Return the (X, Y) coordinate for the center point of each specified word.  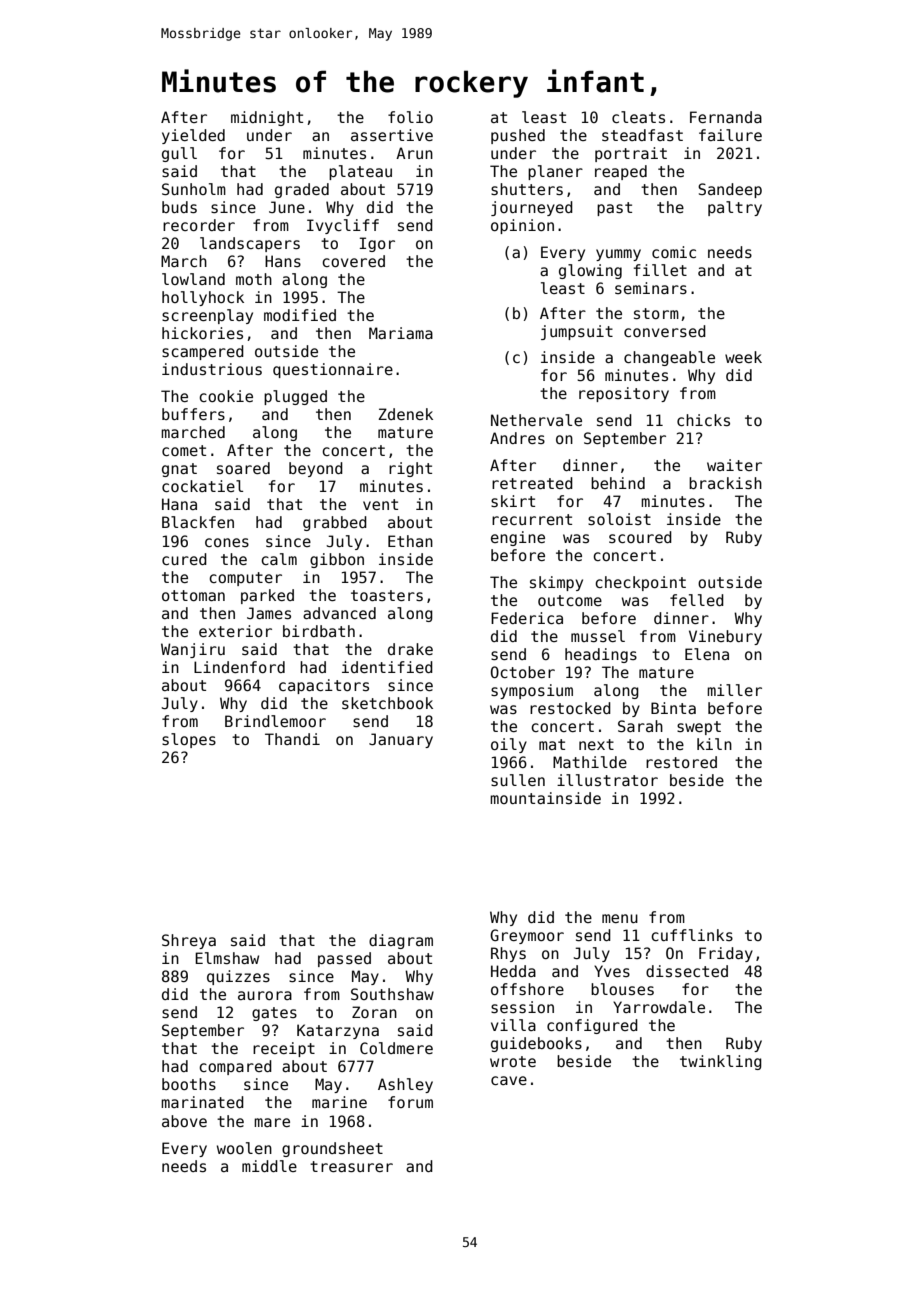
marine (339, 1102)
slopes (189, 740)
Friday (726, 954)
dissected (687, 971)
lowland (193, 279)
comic (674, 252)
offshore (527, 989)
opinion (522, 226)
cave (509, 1080)
